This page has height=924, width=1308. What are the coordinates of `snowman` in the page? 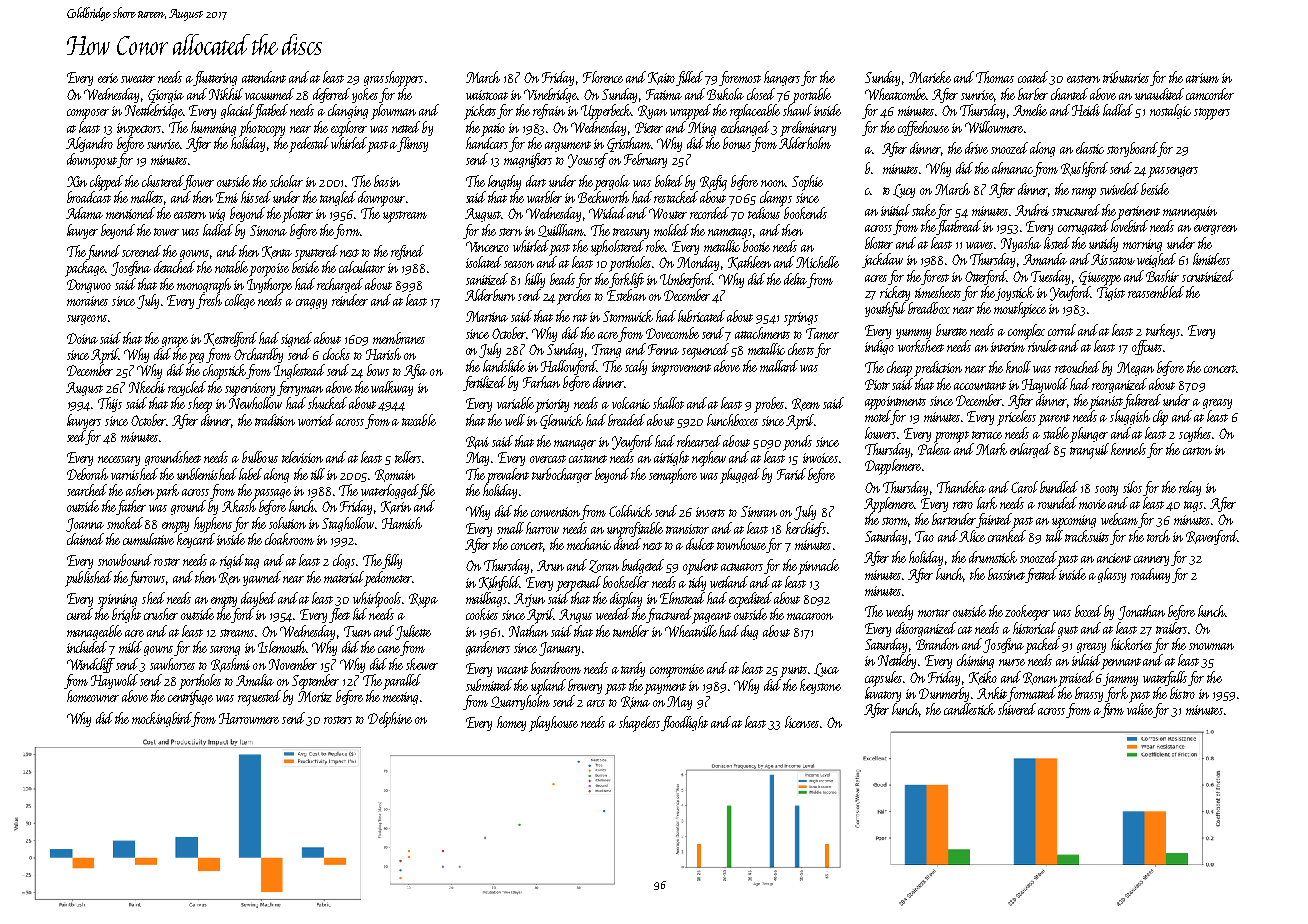 It's located at (1211, 646).
